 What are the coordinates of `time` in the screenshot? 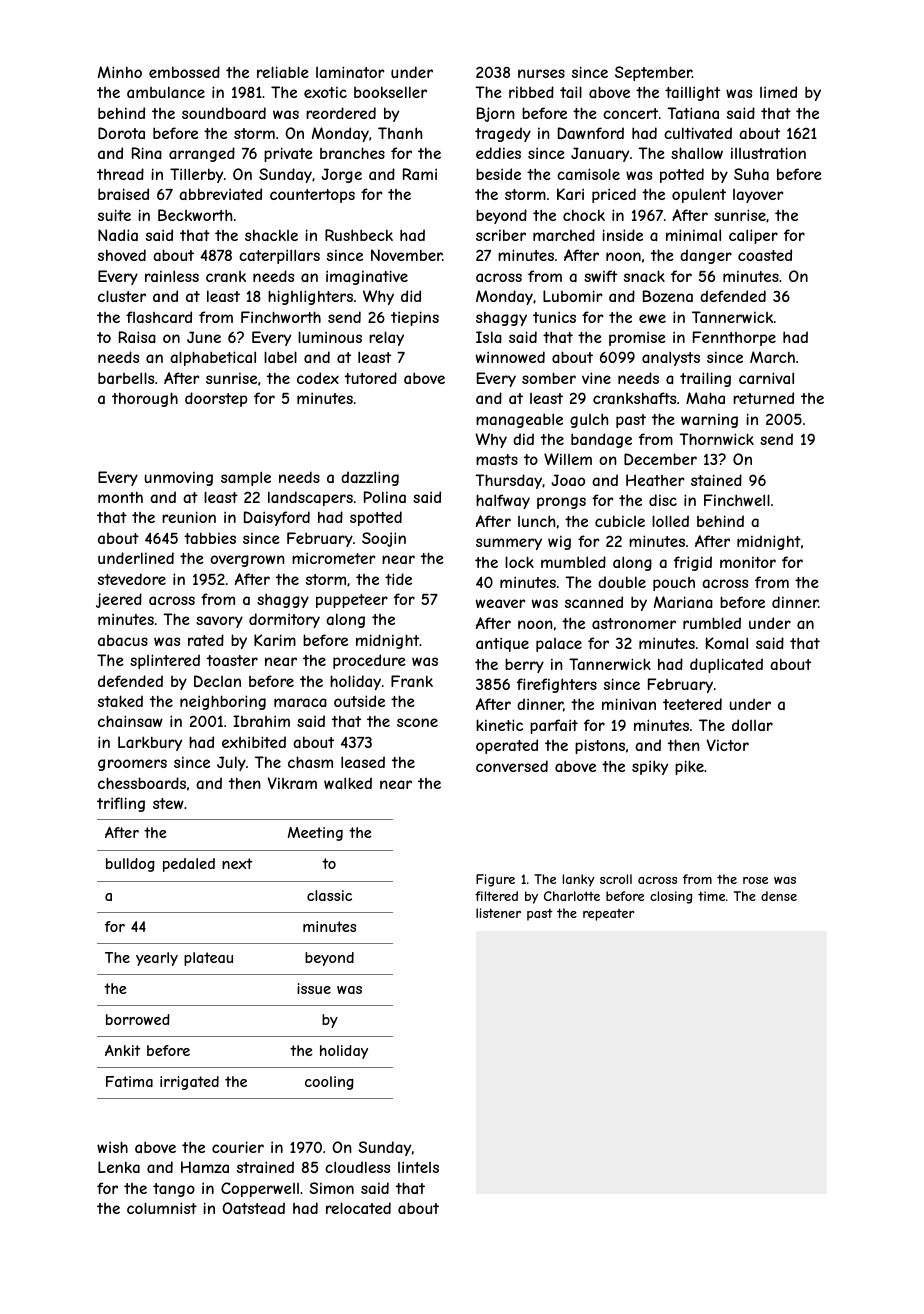 It's located at (711, 896).
